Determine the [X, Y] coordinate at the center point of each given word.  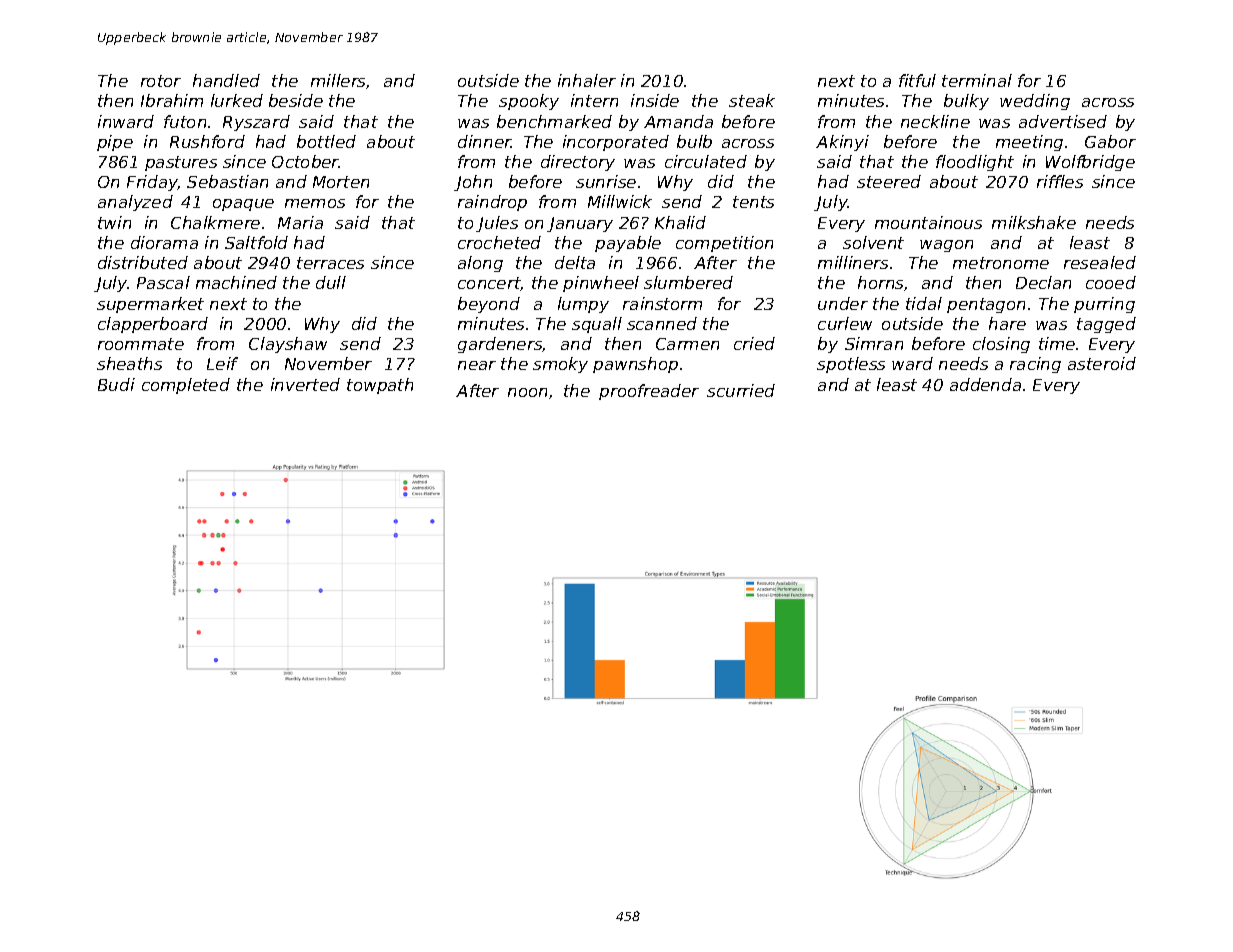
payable [628, 244]
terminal [977, 80]
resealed [1100, 262]
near [477, 365]
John [473, 183]
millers [339, 81]
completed [186, 386]
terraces [330, 263]
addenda [985, 384]
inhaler [587, 80]
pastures [181, 163]
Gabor [1110, 141]
